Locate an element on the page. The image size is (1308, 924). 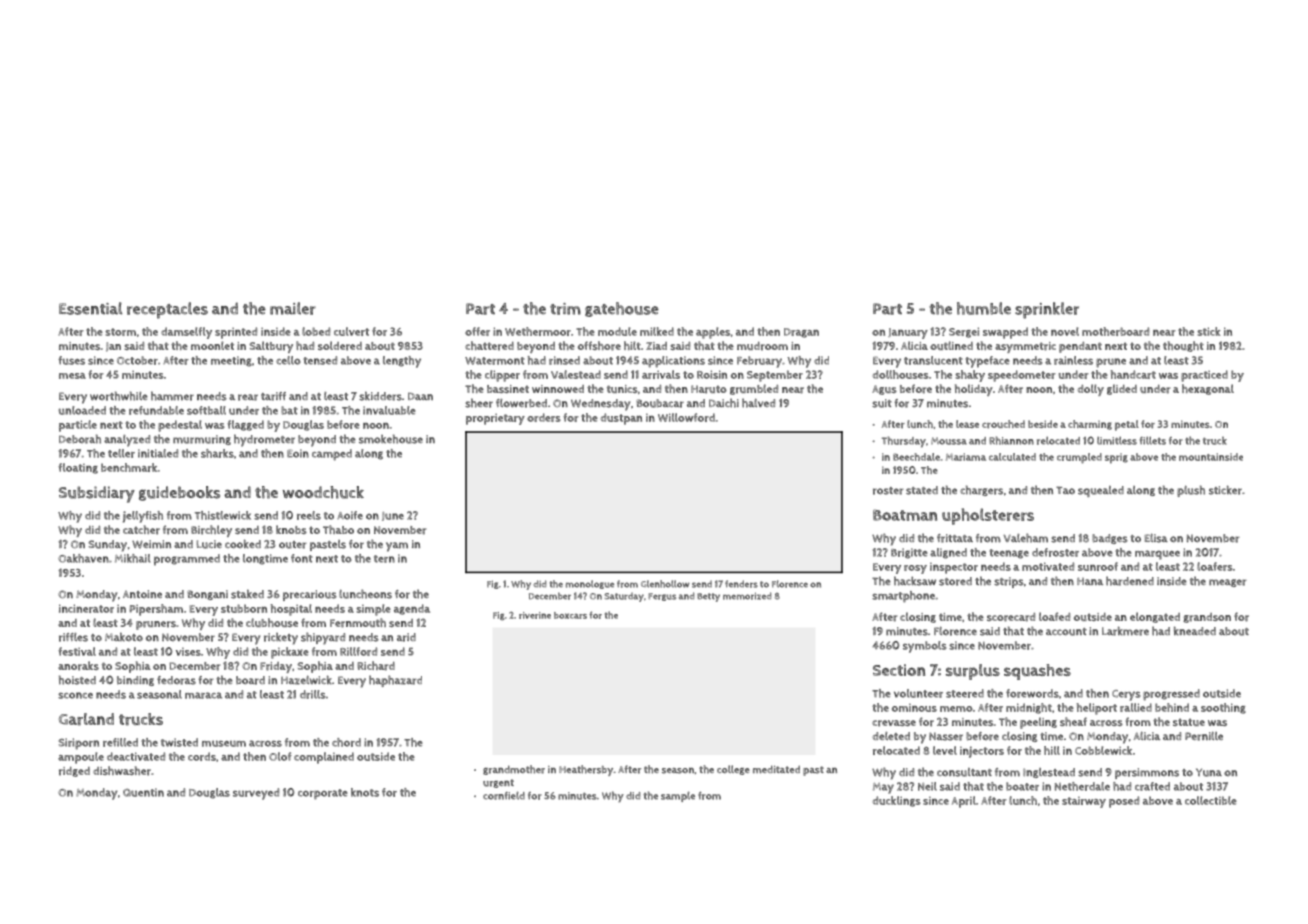
gatehouse is located at coordinates (622, 309).
